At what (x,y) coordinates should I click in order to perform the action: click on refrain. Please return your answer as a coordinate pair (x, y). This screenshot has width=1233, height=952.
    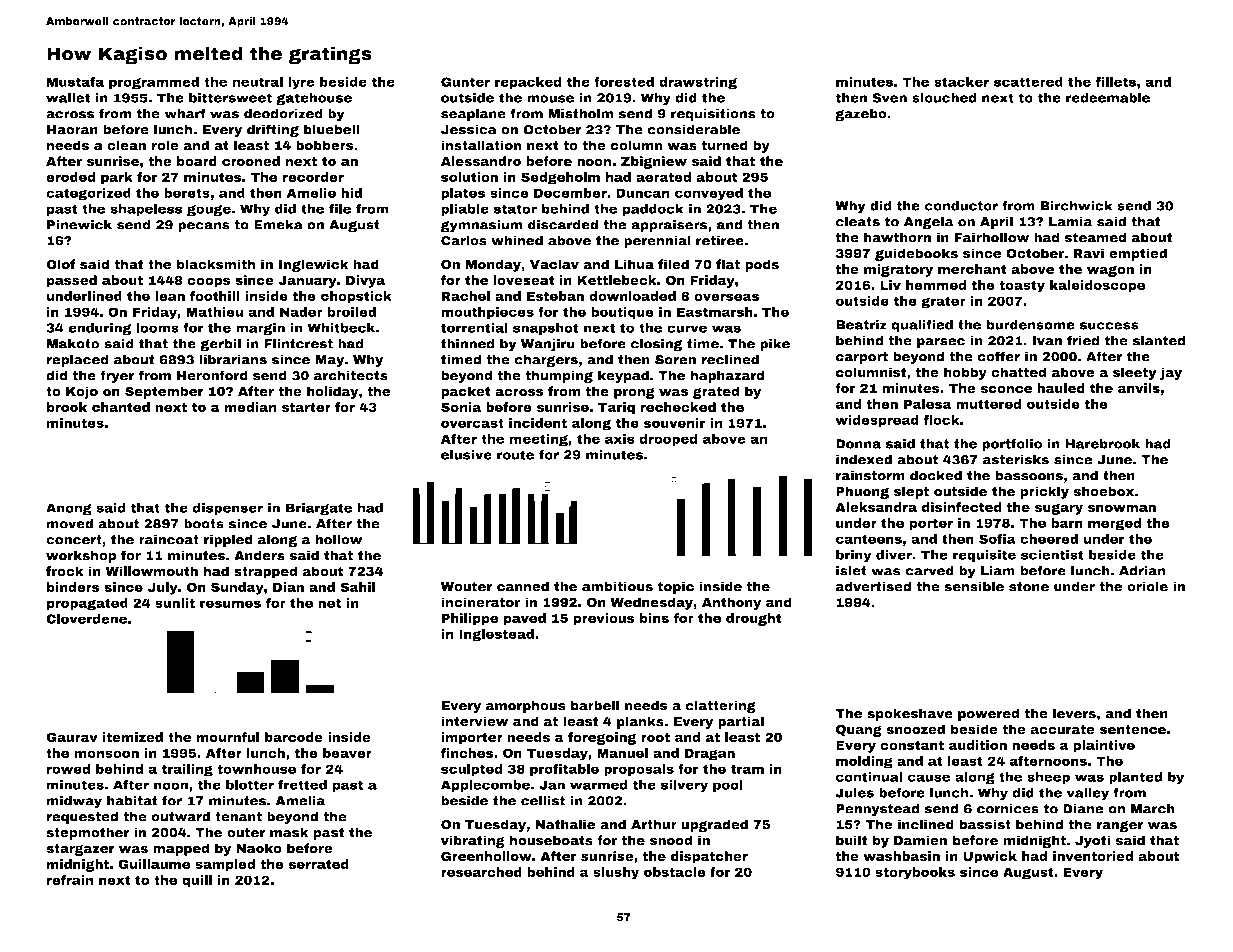
    Looking at the image, I should click on (69, 880).
